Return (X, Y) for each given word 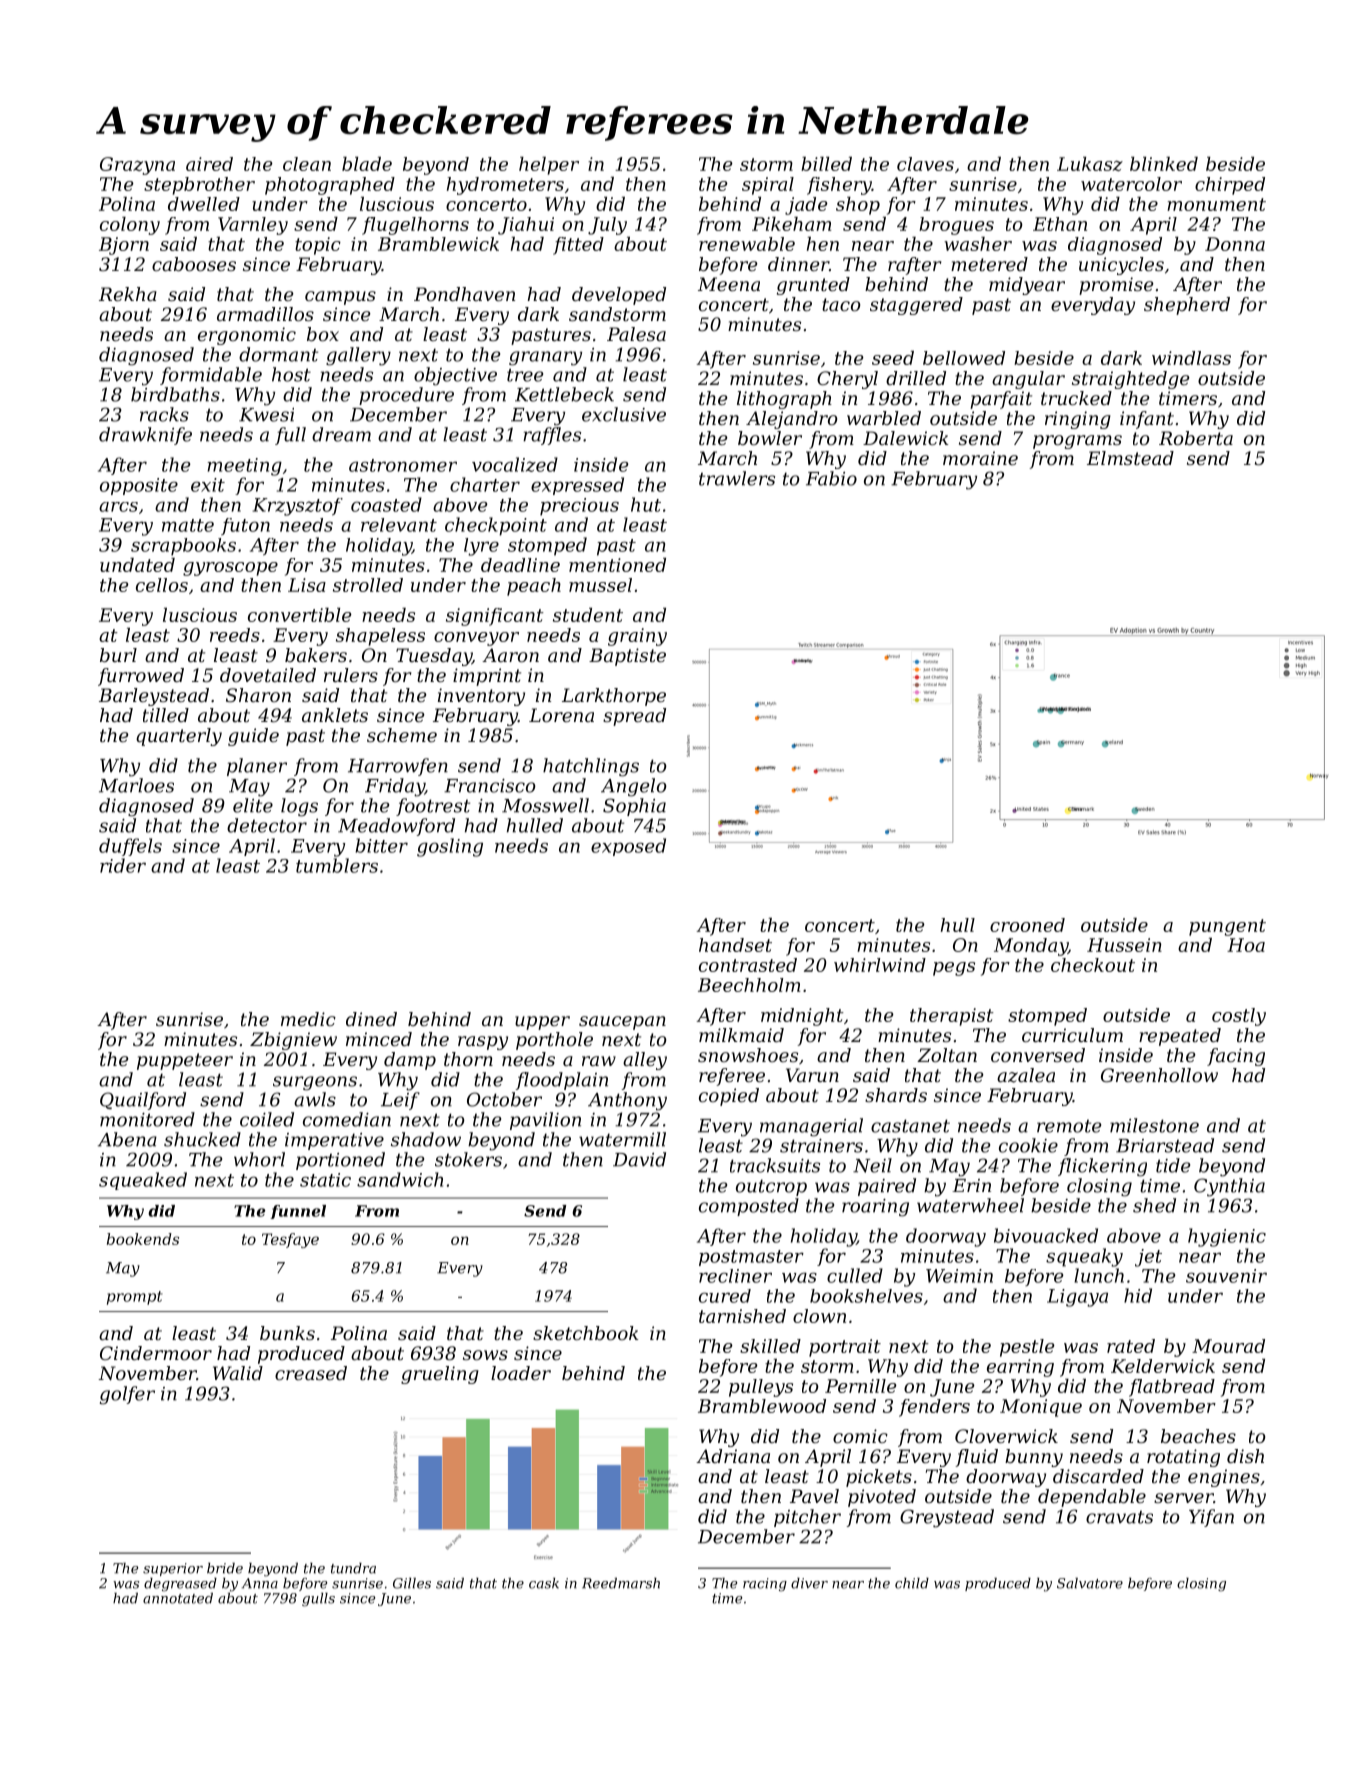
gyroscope (230, 569)
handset (735, 945)
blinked (1164, 164)
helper (549, 166)
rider (123, 865)
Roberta (1196, 438)
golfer (127, 1395)
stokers (468, 1159)
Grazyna (137, 166)
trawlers (737, 478)
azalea (1026, 1075)
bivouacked (1046, 1235)
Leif (400, 1101)
